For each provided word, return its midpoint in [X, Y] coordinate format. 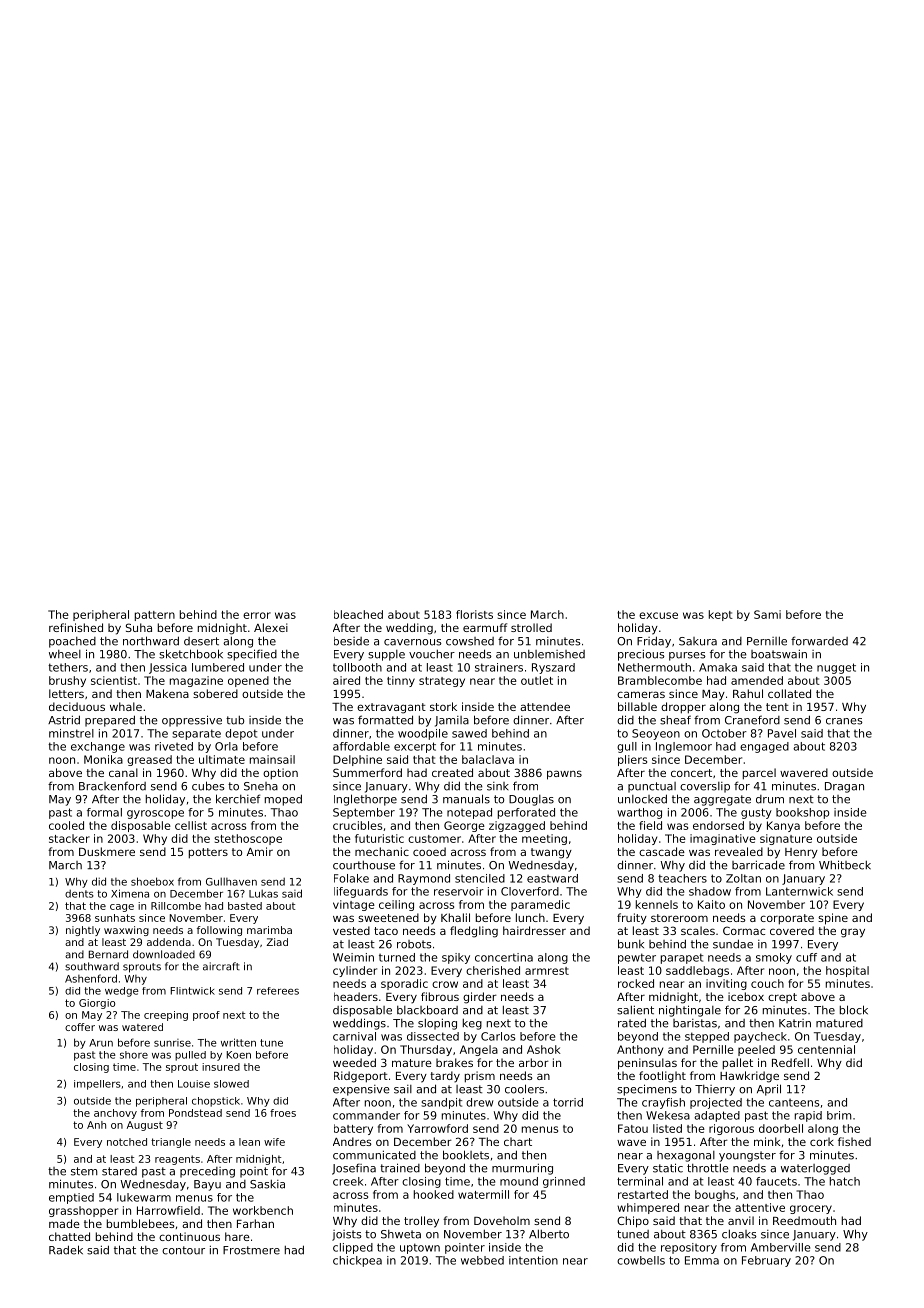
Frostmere [251, 1250]
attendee [545, 706]
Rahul [748, 693]
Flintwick [193, 991]
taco [386, 931]
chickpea [357, 1261]
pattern [155, 616]
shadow [710, 891]
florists [474, 614]
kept [721, 615]
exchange [98, 747]
